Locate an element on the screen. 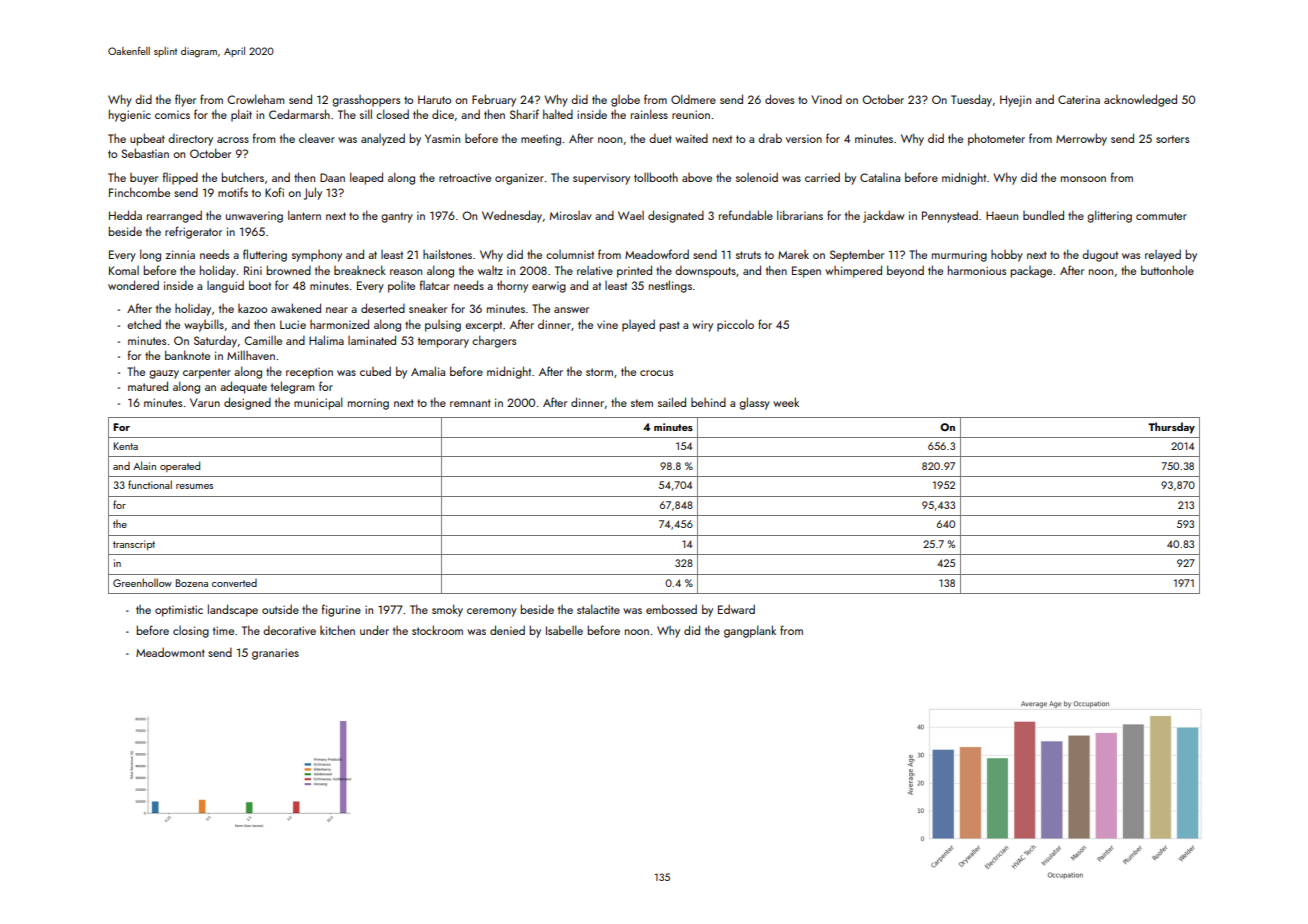 Image resolution: width=1308 pixels, height=924 pixels. week is located at coordinates (786, 402).
